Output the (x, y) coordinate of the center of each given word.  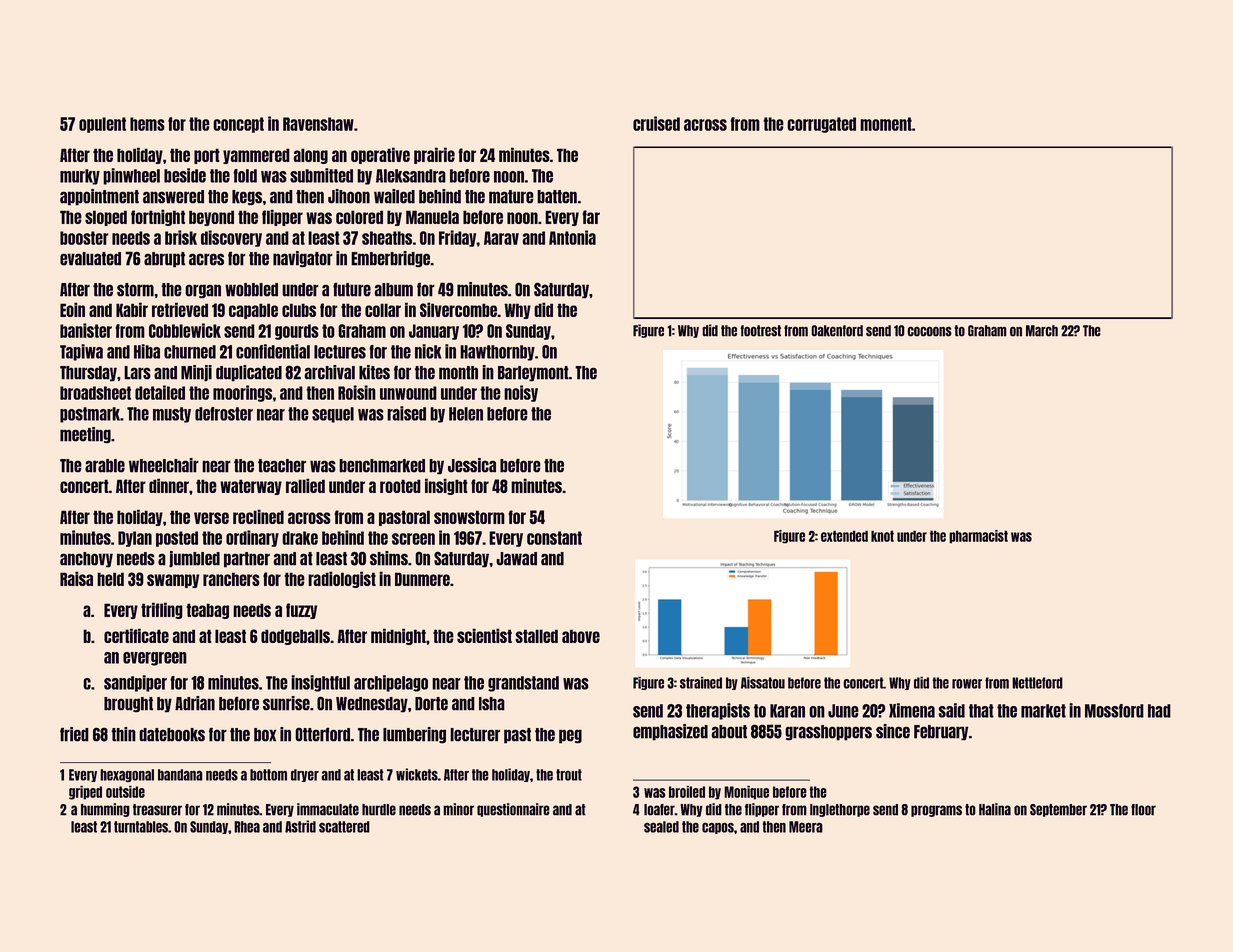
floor (1143, 810)
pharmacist (978, 537)
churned (190, 352)
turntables (141, 827)
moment (886, 124)
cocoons (929, 331)
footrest (760, 331)
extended (844, 536)
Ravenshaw (318, 124)
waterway (251, 487)
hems (147, 124)
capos (718, 828)
